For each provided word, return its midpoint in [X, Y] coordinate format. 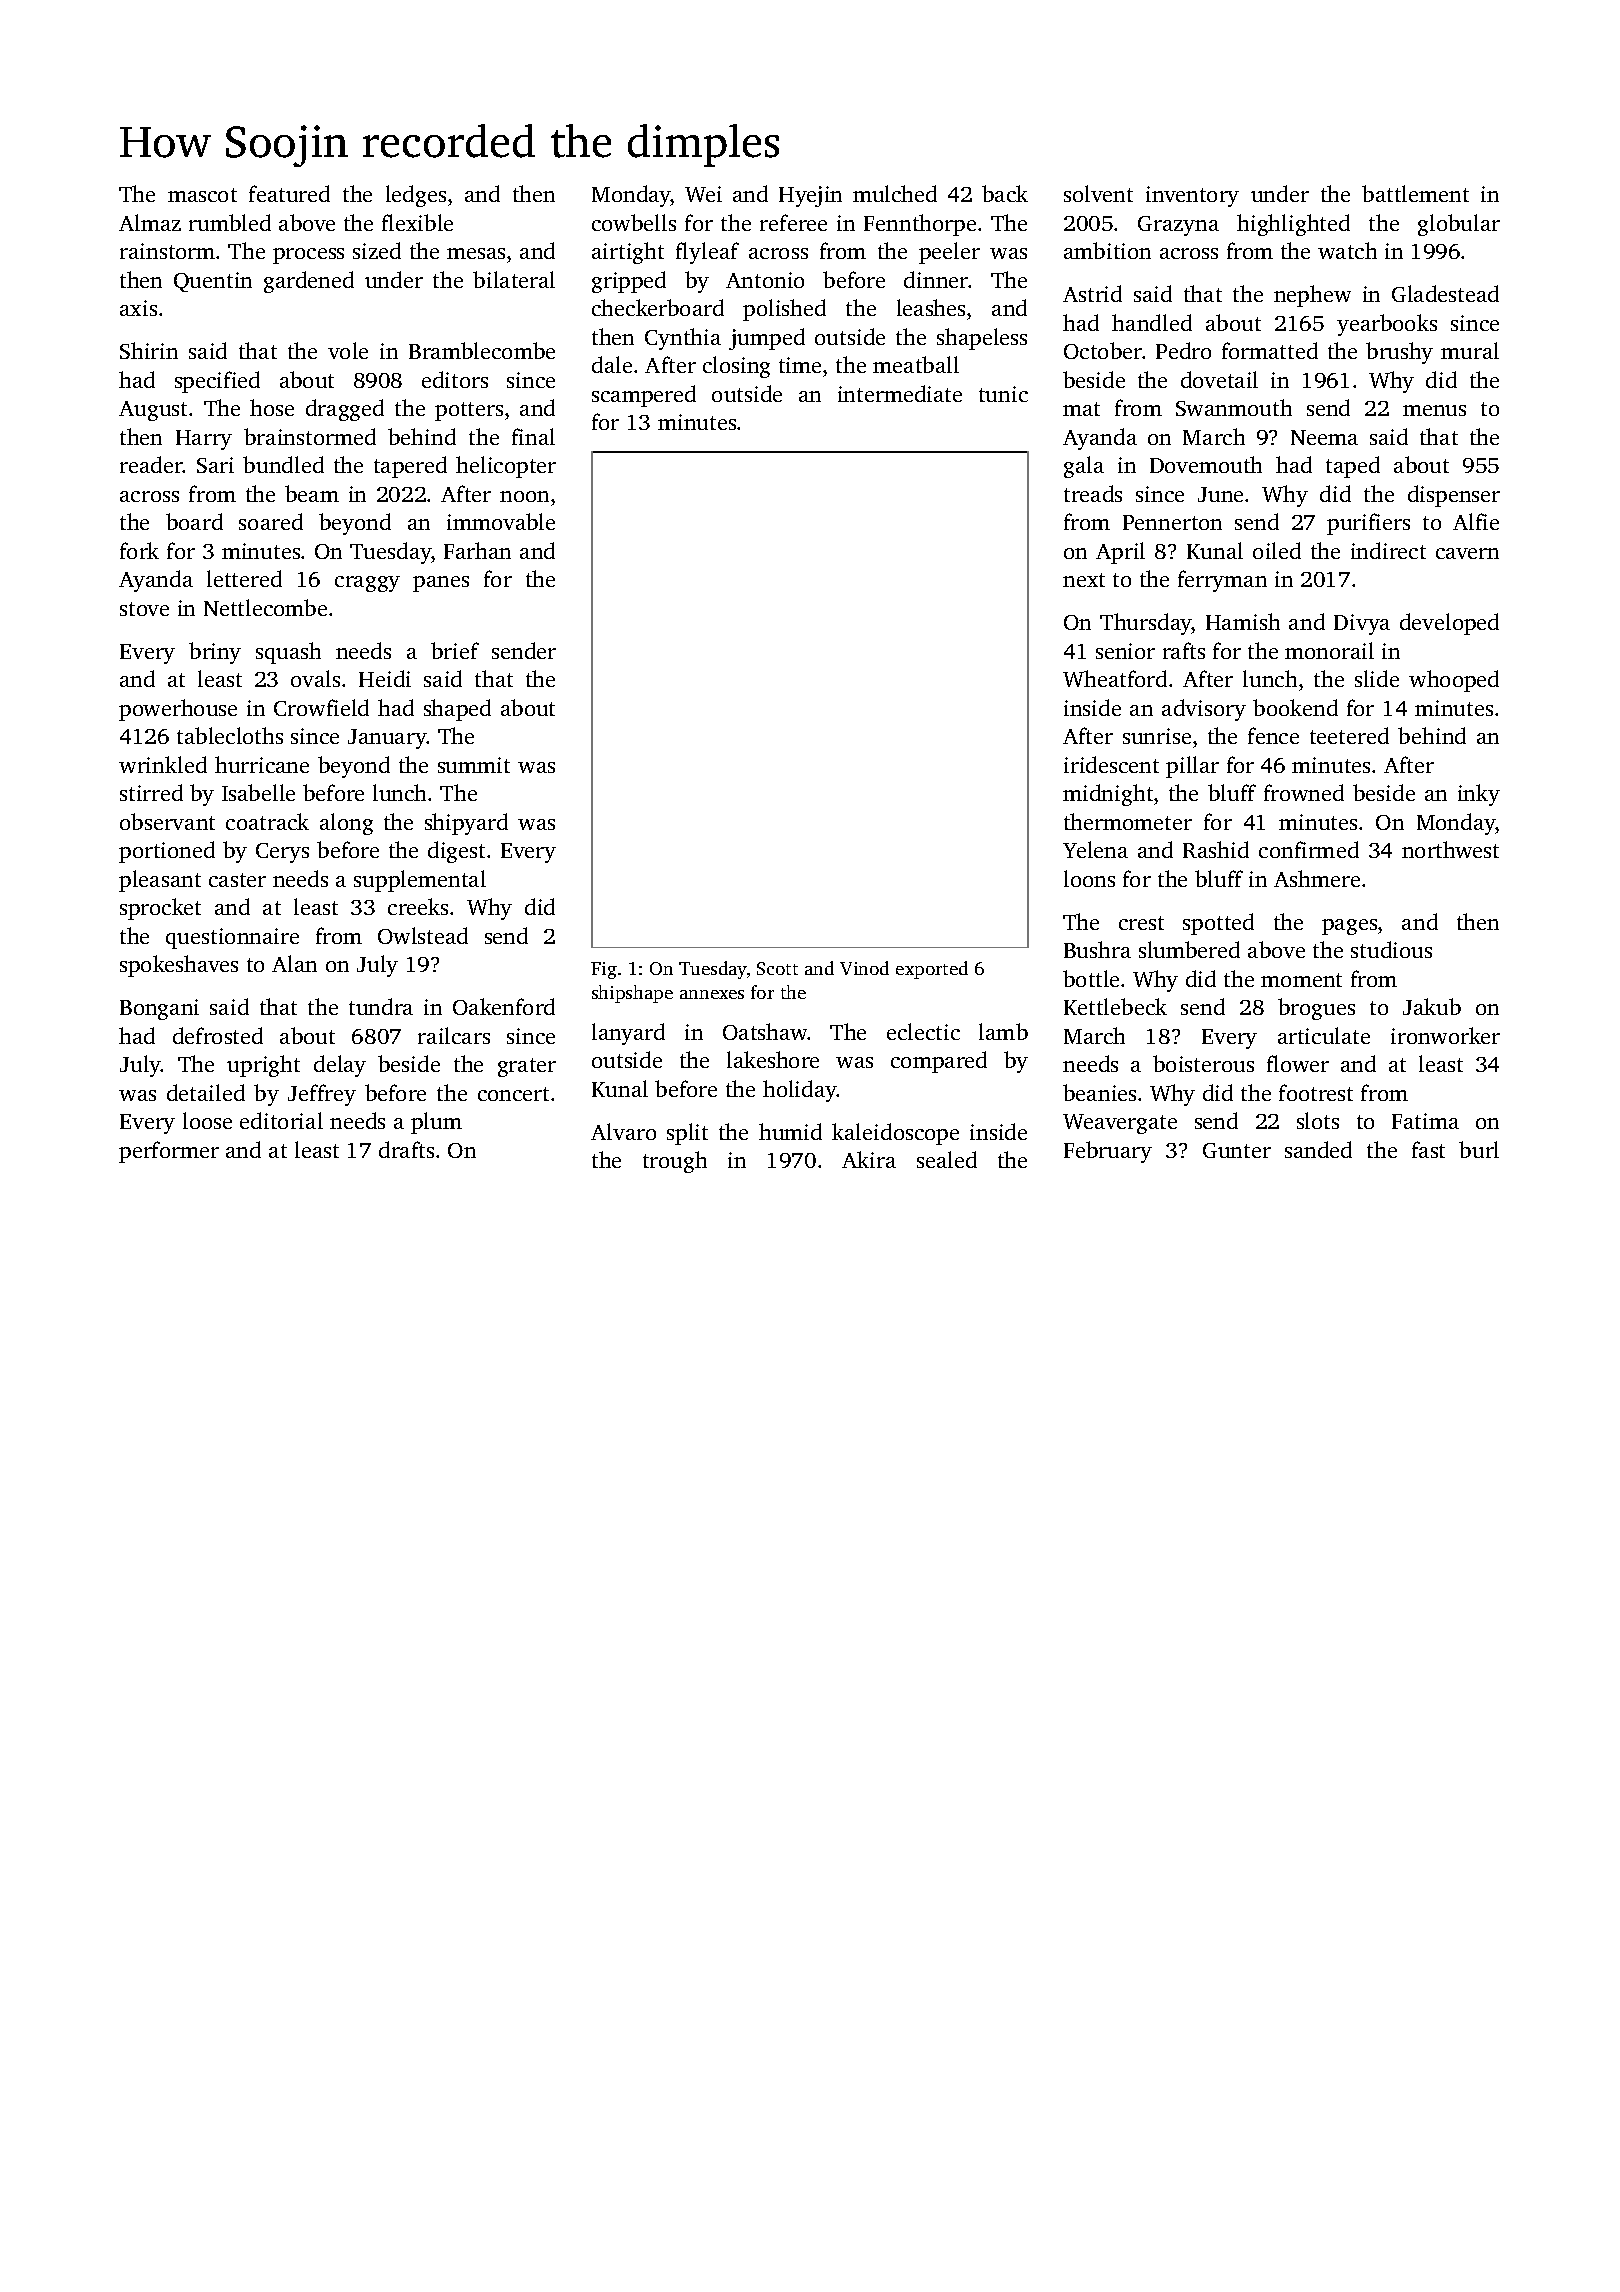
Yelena [1095, 849]
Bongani [159, 1009]
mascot [202, 195]
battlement [1415, 193]
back [1005, 193]
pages [1349, 927]
